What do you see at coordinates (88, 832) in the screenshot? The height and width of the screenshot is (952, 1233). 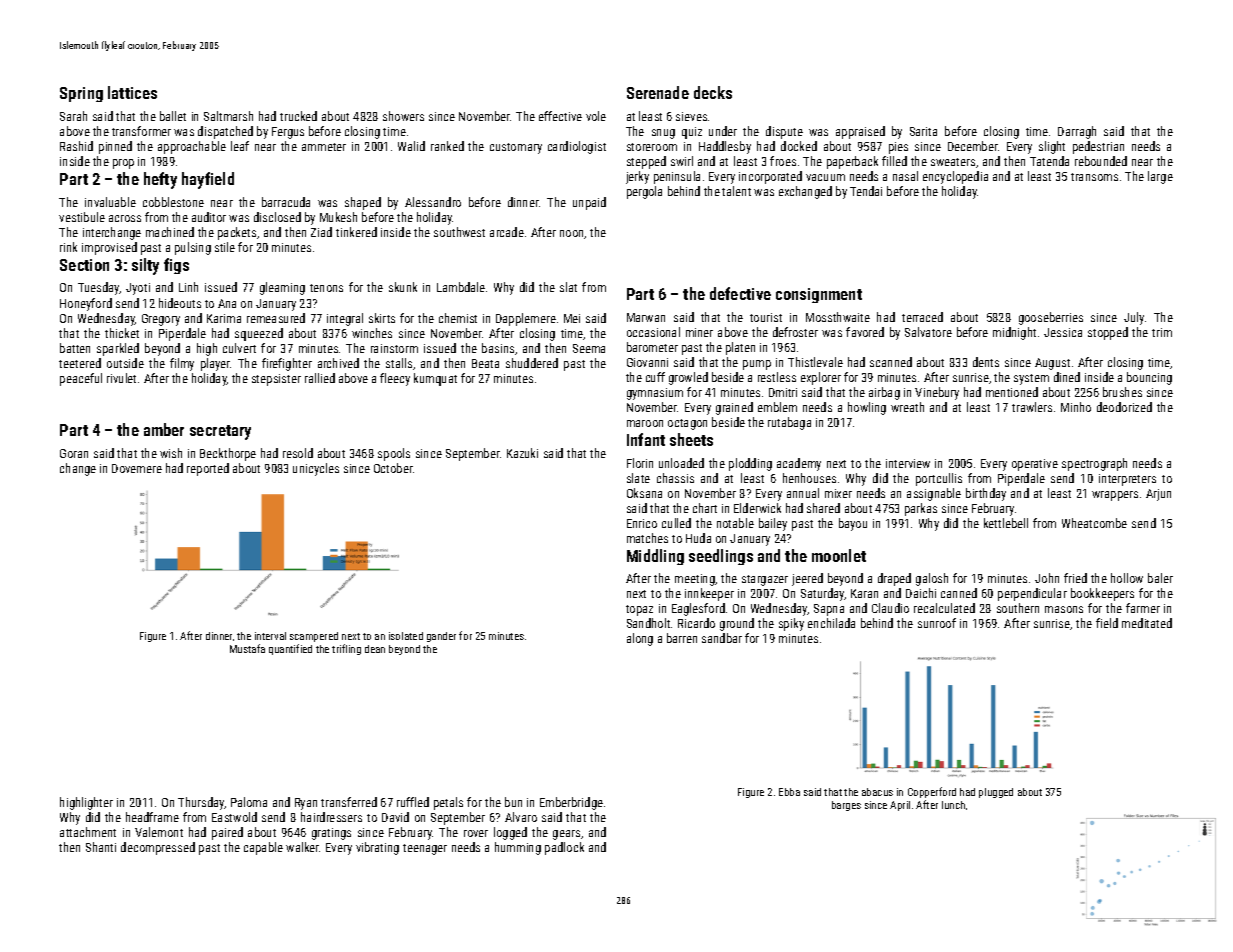 I see `attachment` at bounding box center [88, 832].
